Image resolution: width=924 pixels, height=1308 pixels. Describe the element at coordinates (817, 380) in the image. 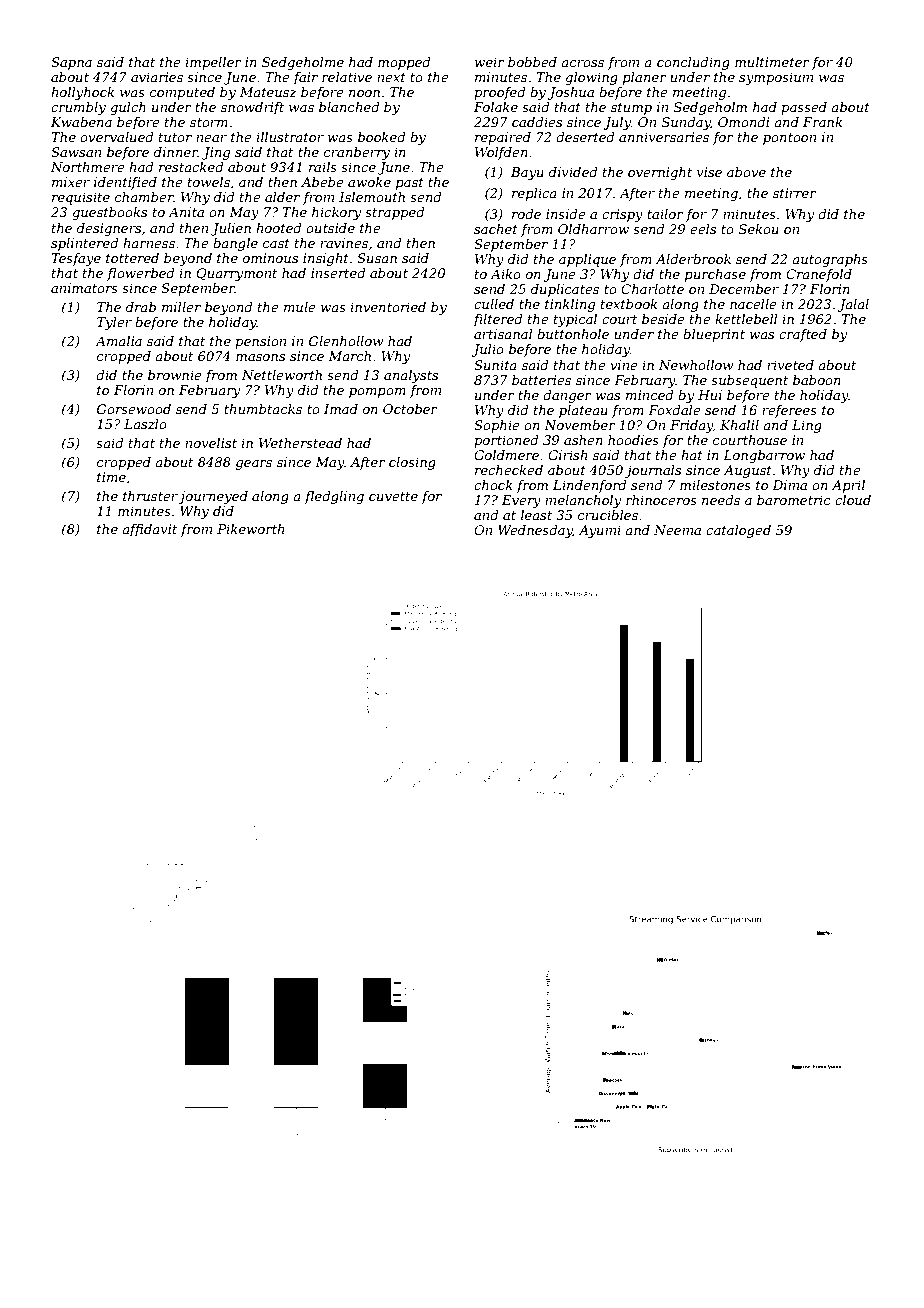

I see `baboon` at that location.
